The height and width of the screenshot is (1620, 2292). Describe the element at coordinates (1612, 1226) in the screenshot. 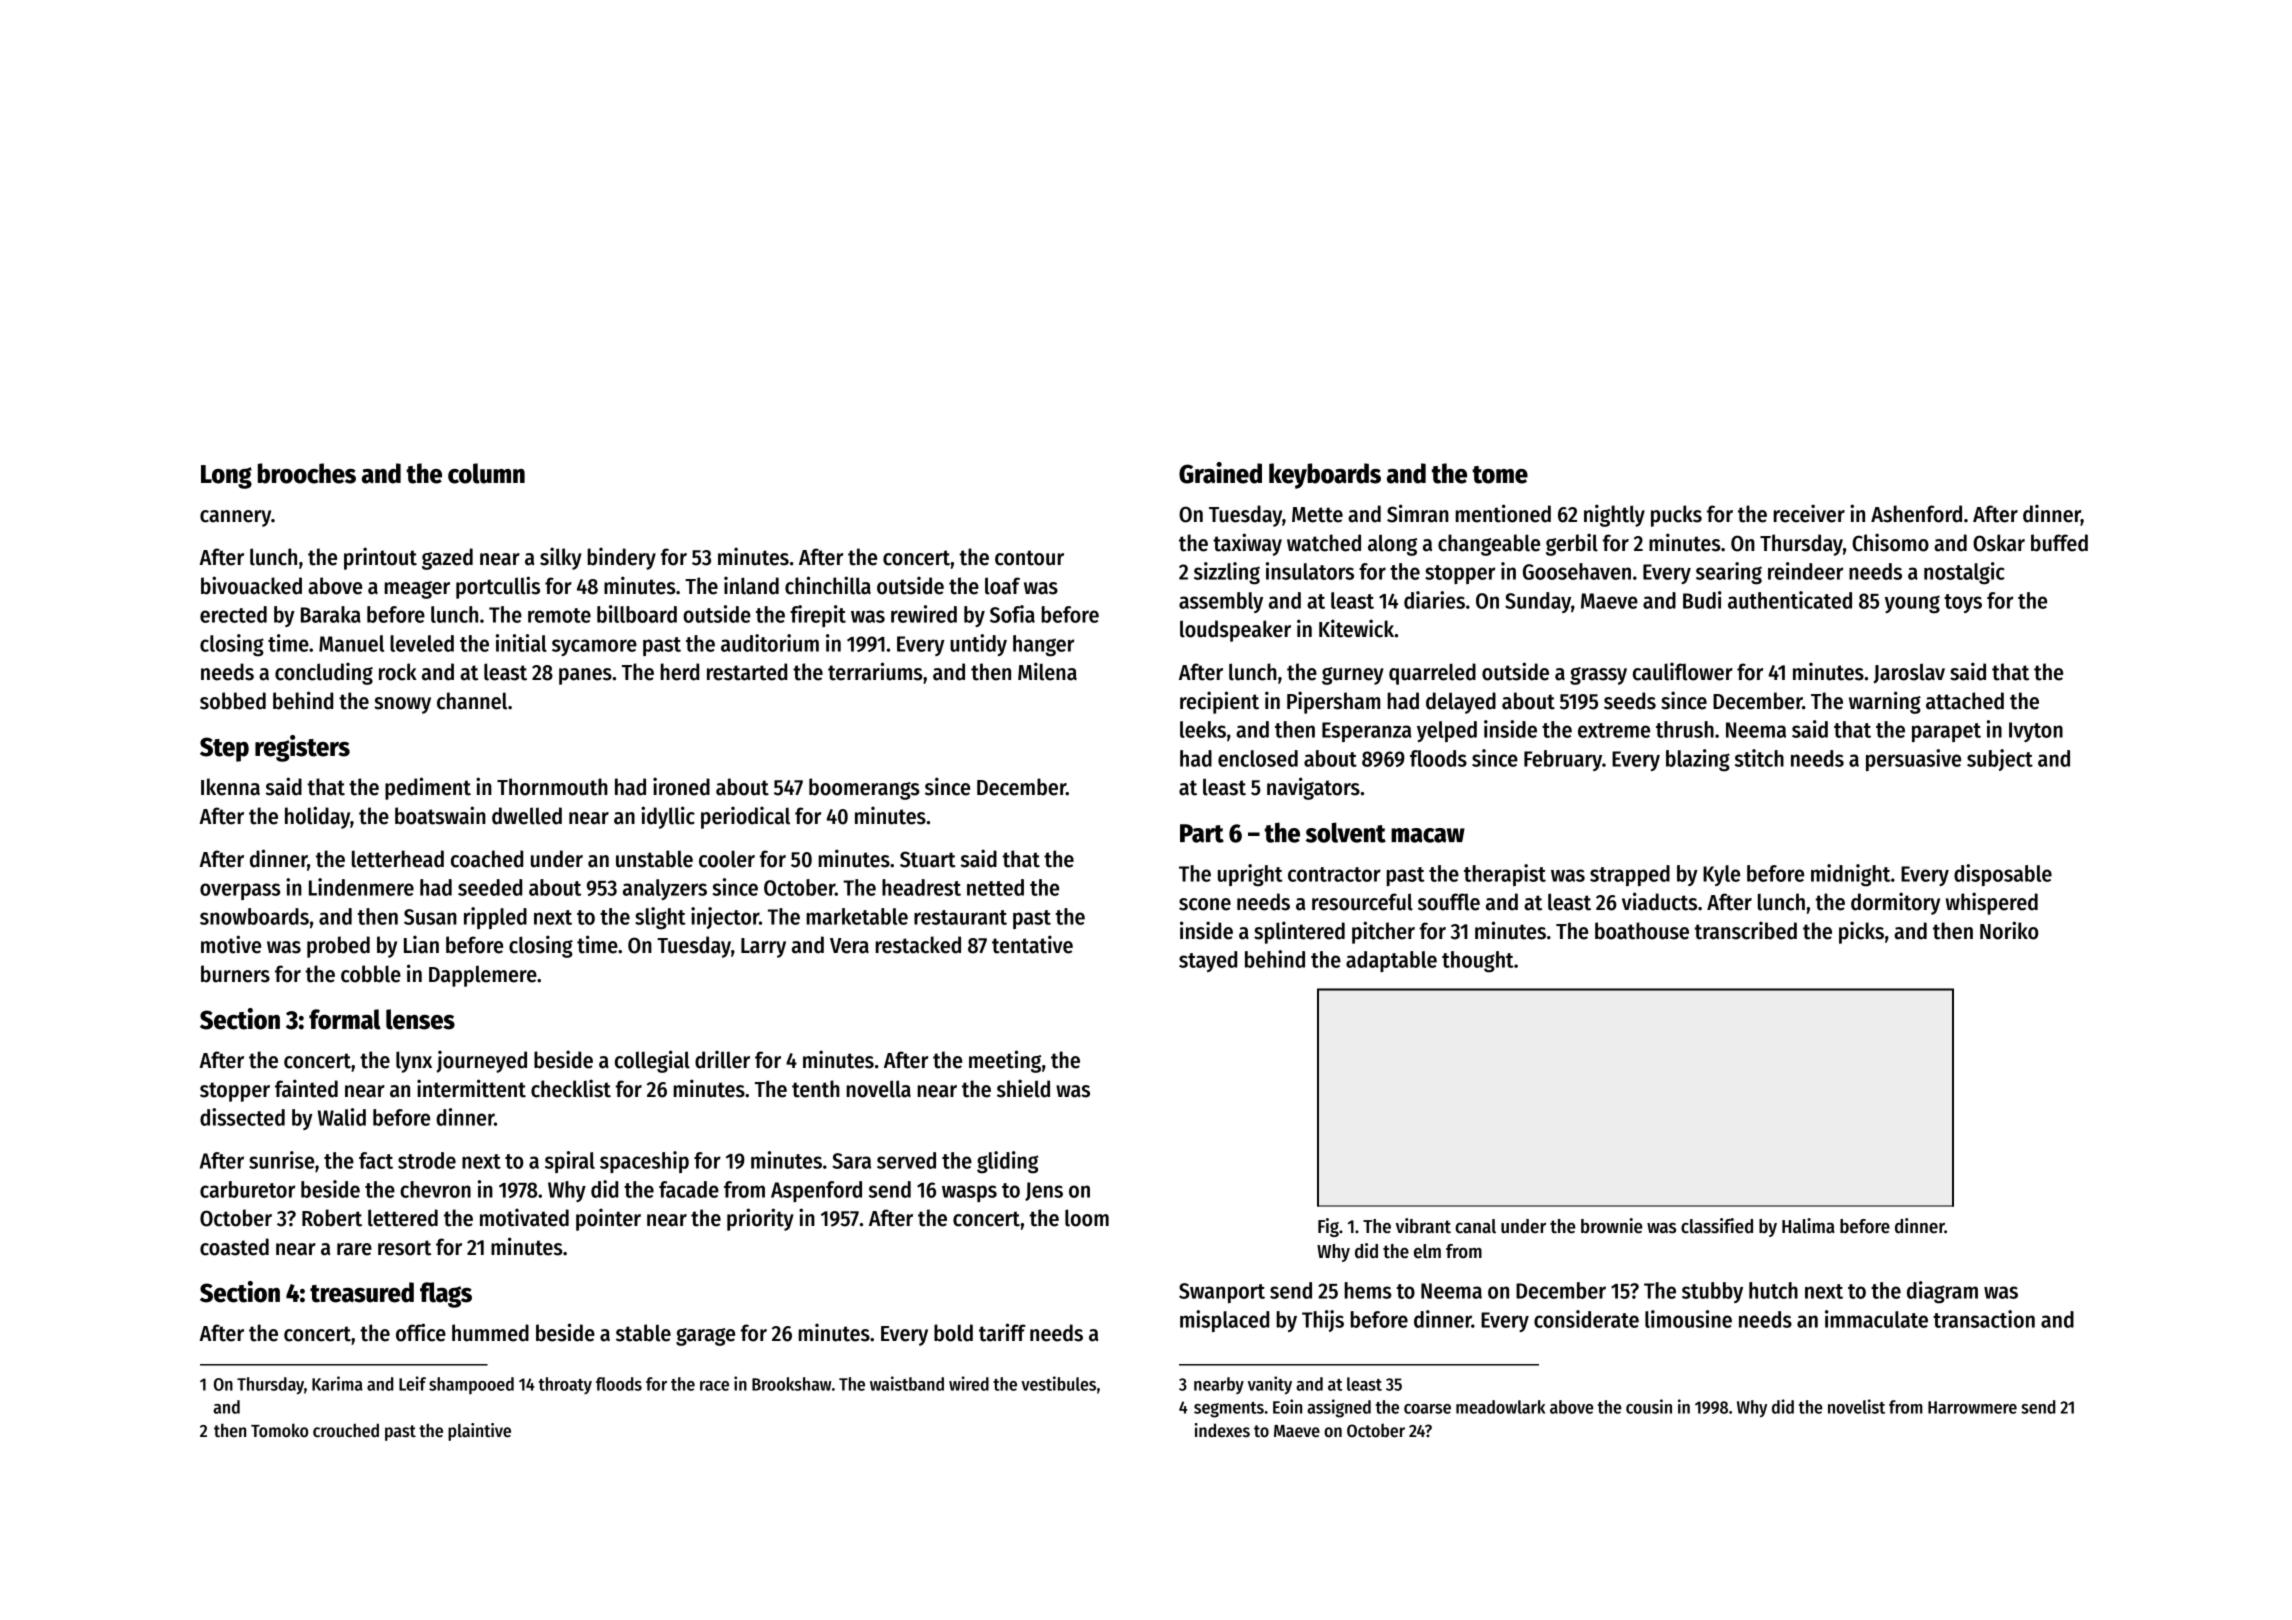

I see `brownie` at that location.
